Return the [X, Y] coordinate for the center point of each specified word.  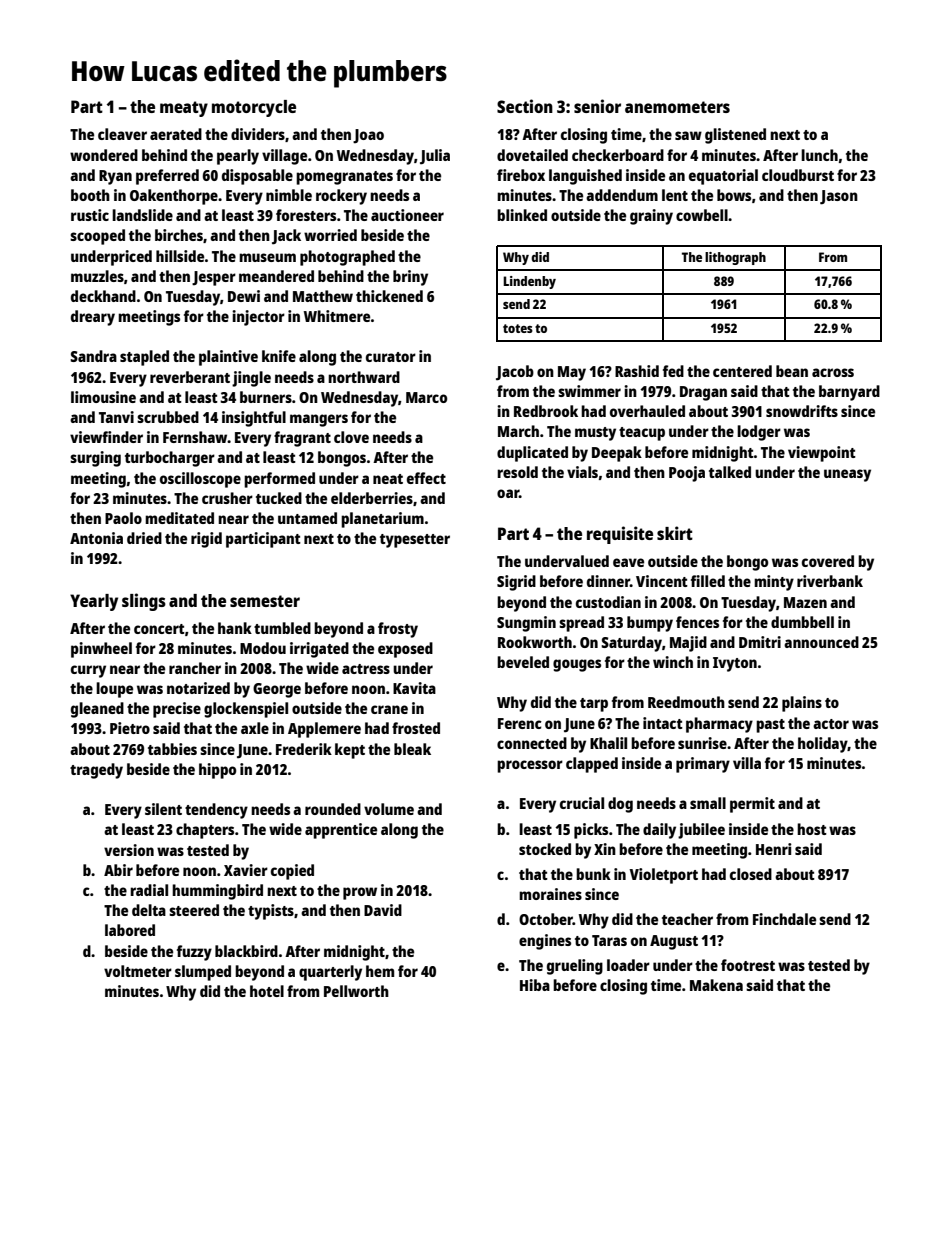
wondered [104, 155]
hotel [267, 991]
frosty [398, 630]
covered [828, 561]
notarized [198, 688]
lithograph [735, 258]
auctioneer [407, 215]
